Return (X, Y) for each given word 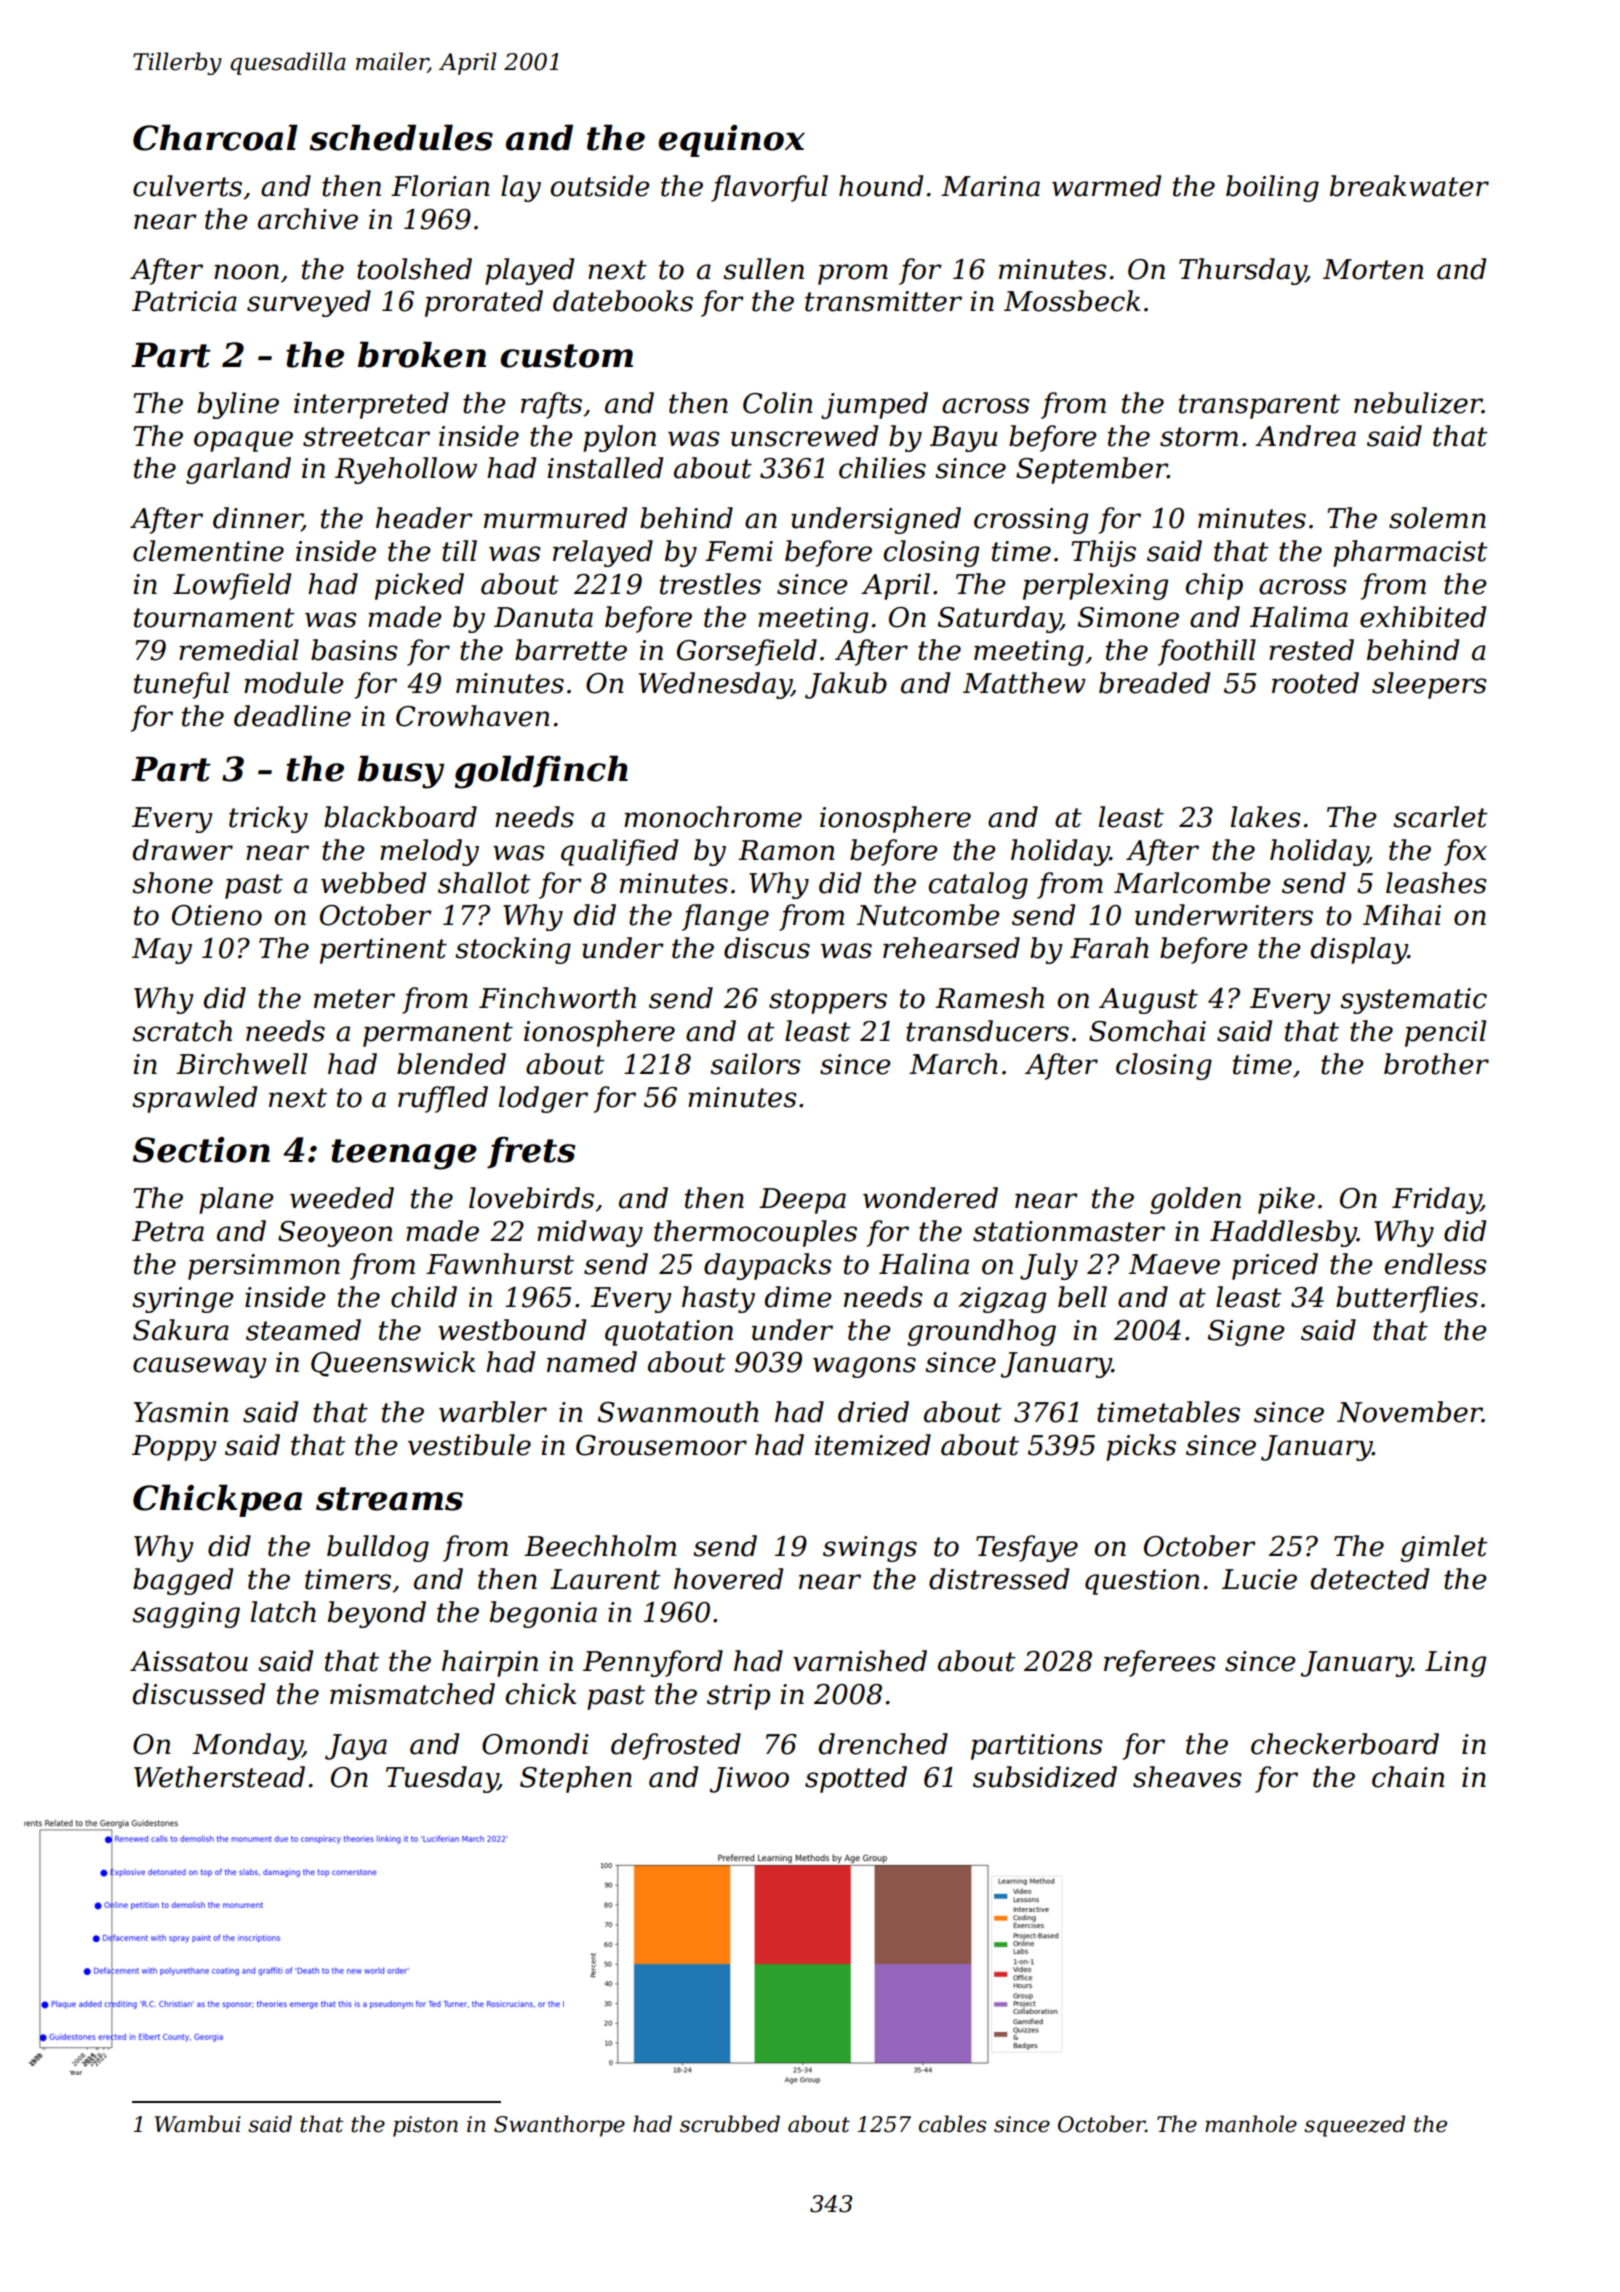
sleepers (1429, 685)
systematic (1413, 1001)
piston (425, 2126)
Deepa (802, 1201)
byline (238, 405)
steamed (303, 1330)
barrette (571, 650)
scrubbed (730, 2124)
